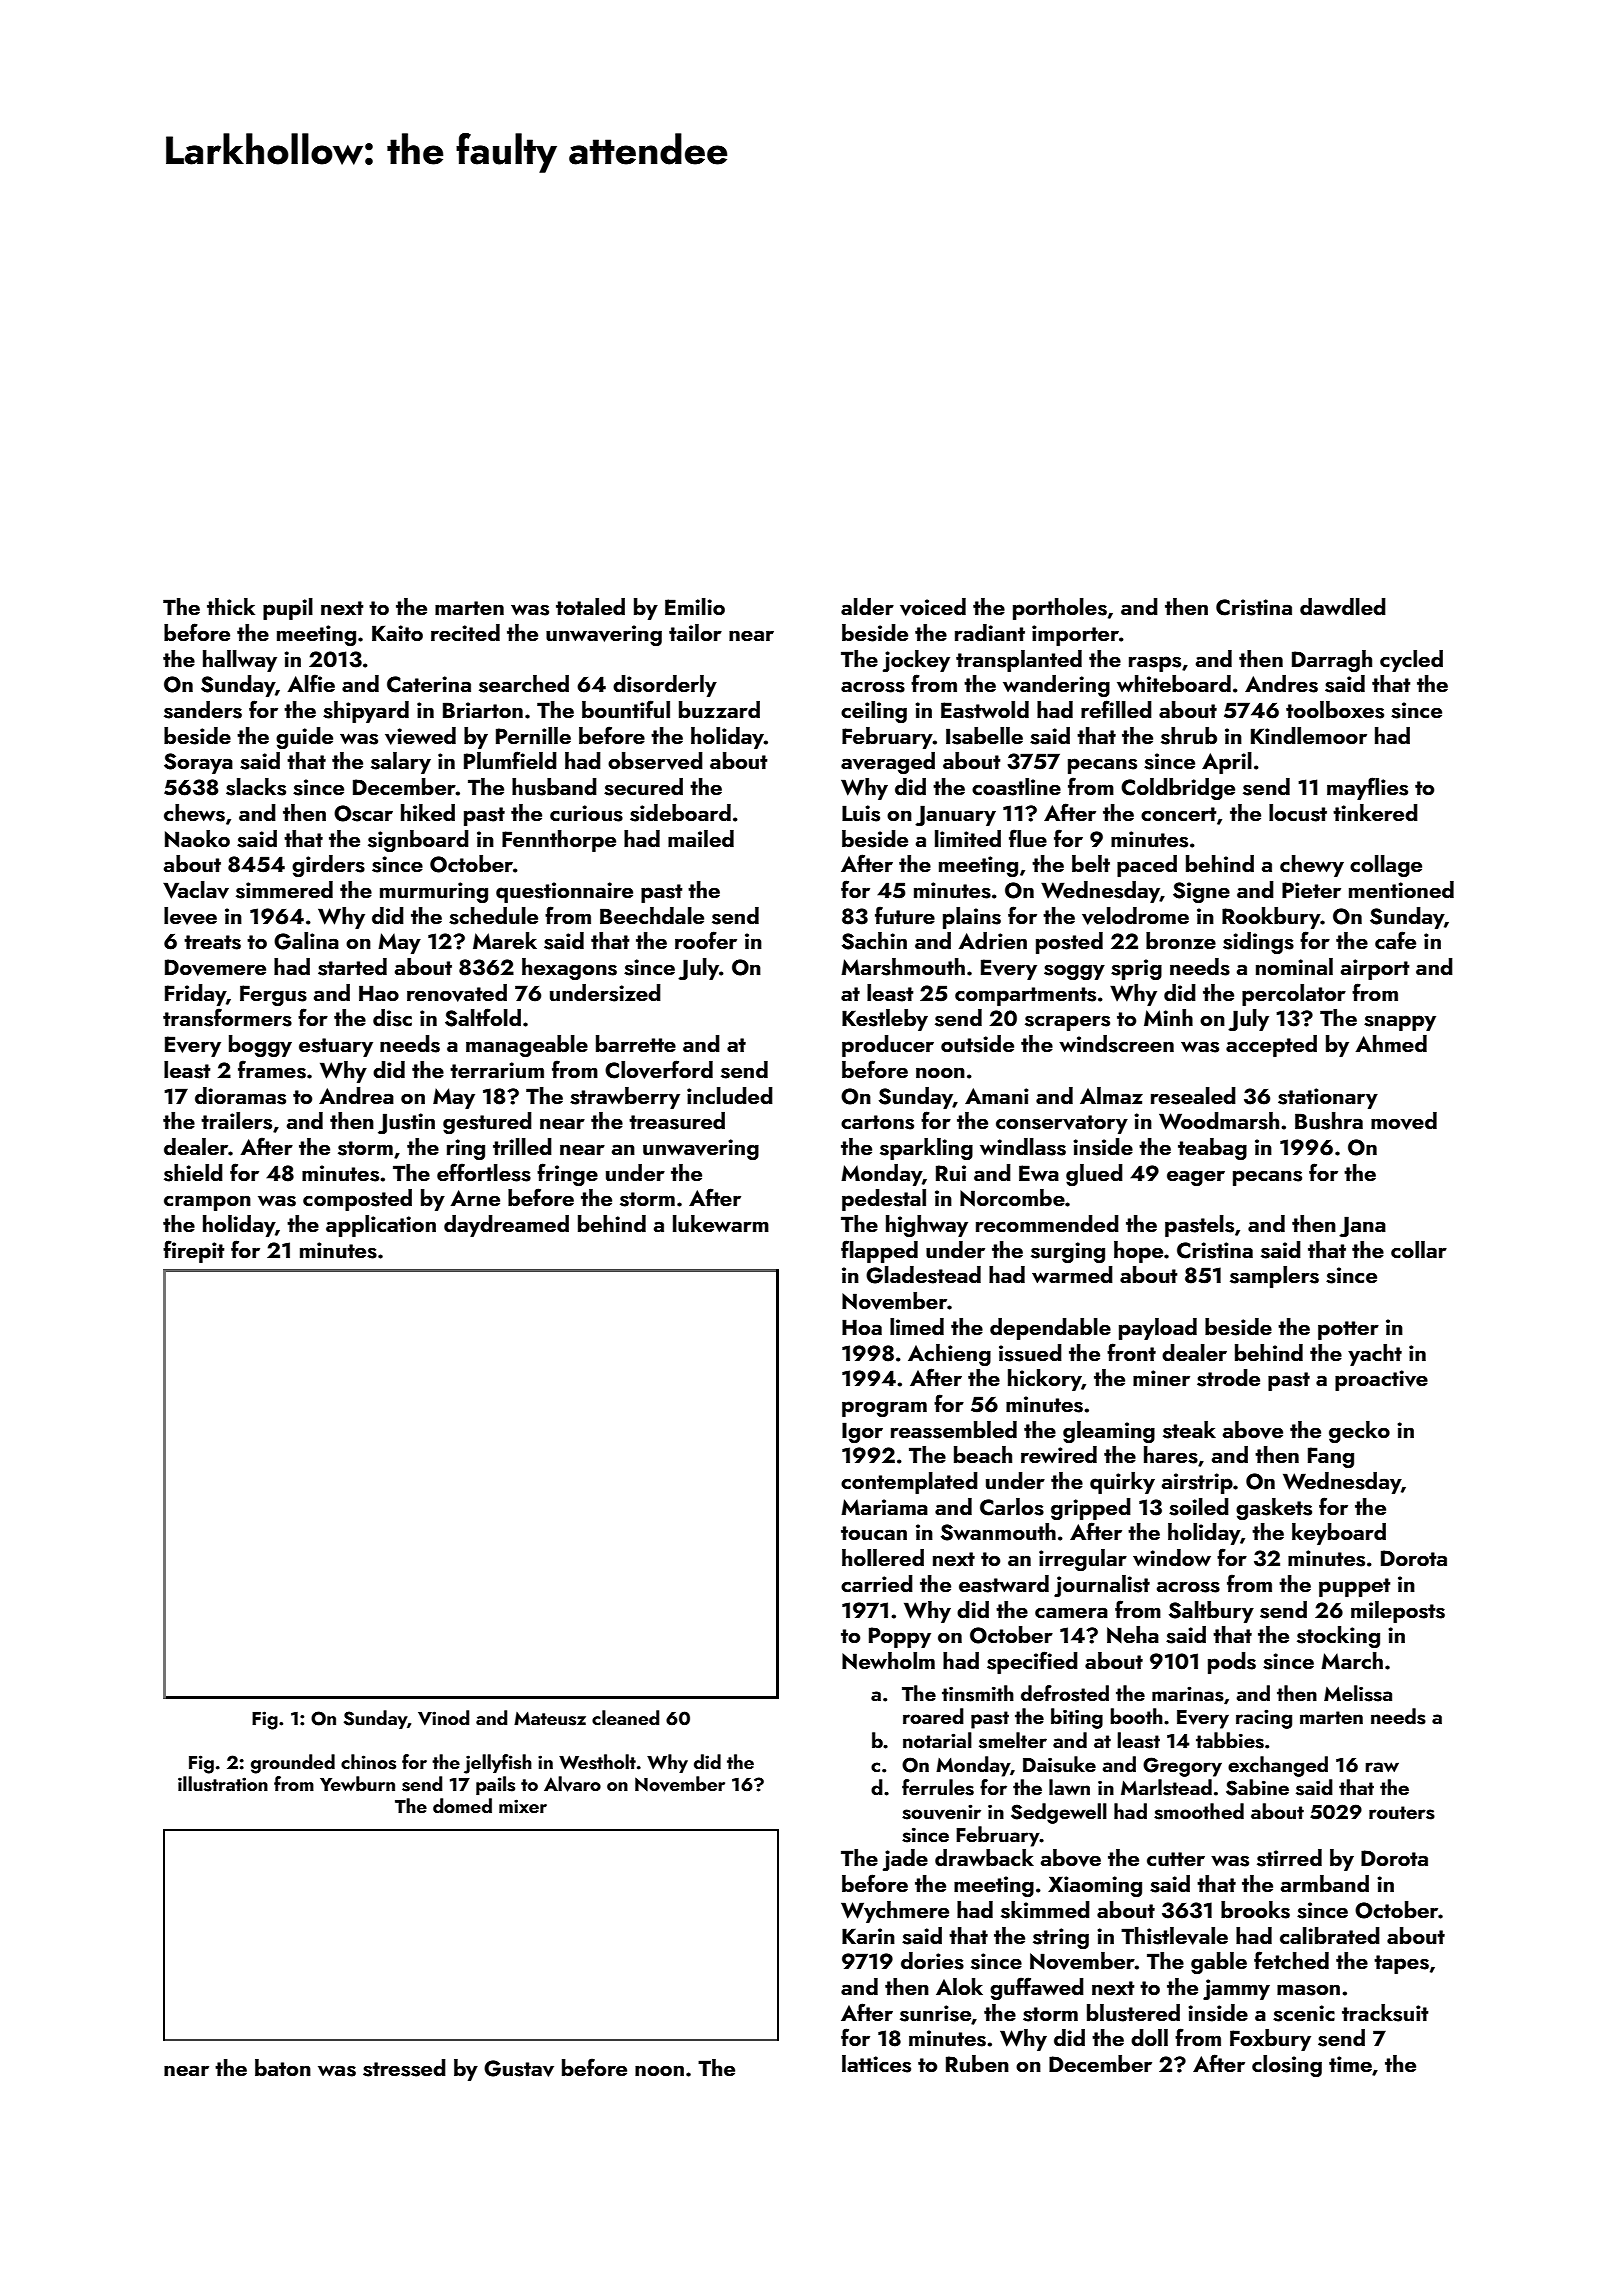 The width and height of the image is (1620, 2292). Describe the element at coordinates (443, 1717) in the image. I see `Vinod` at that location.
